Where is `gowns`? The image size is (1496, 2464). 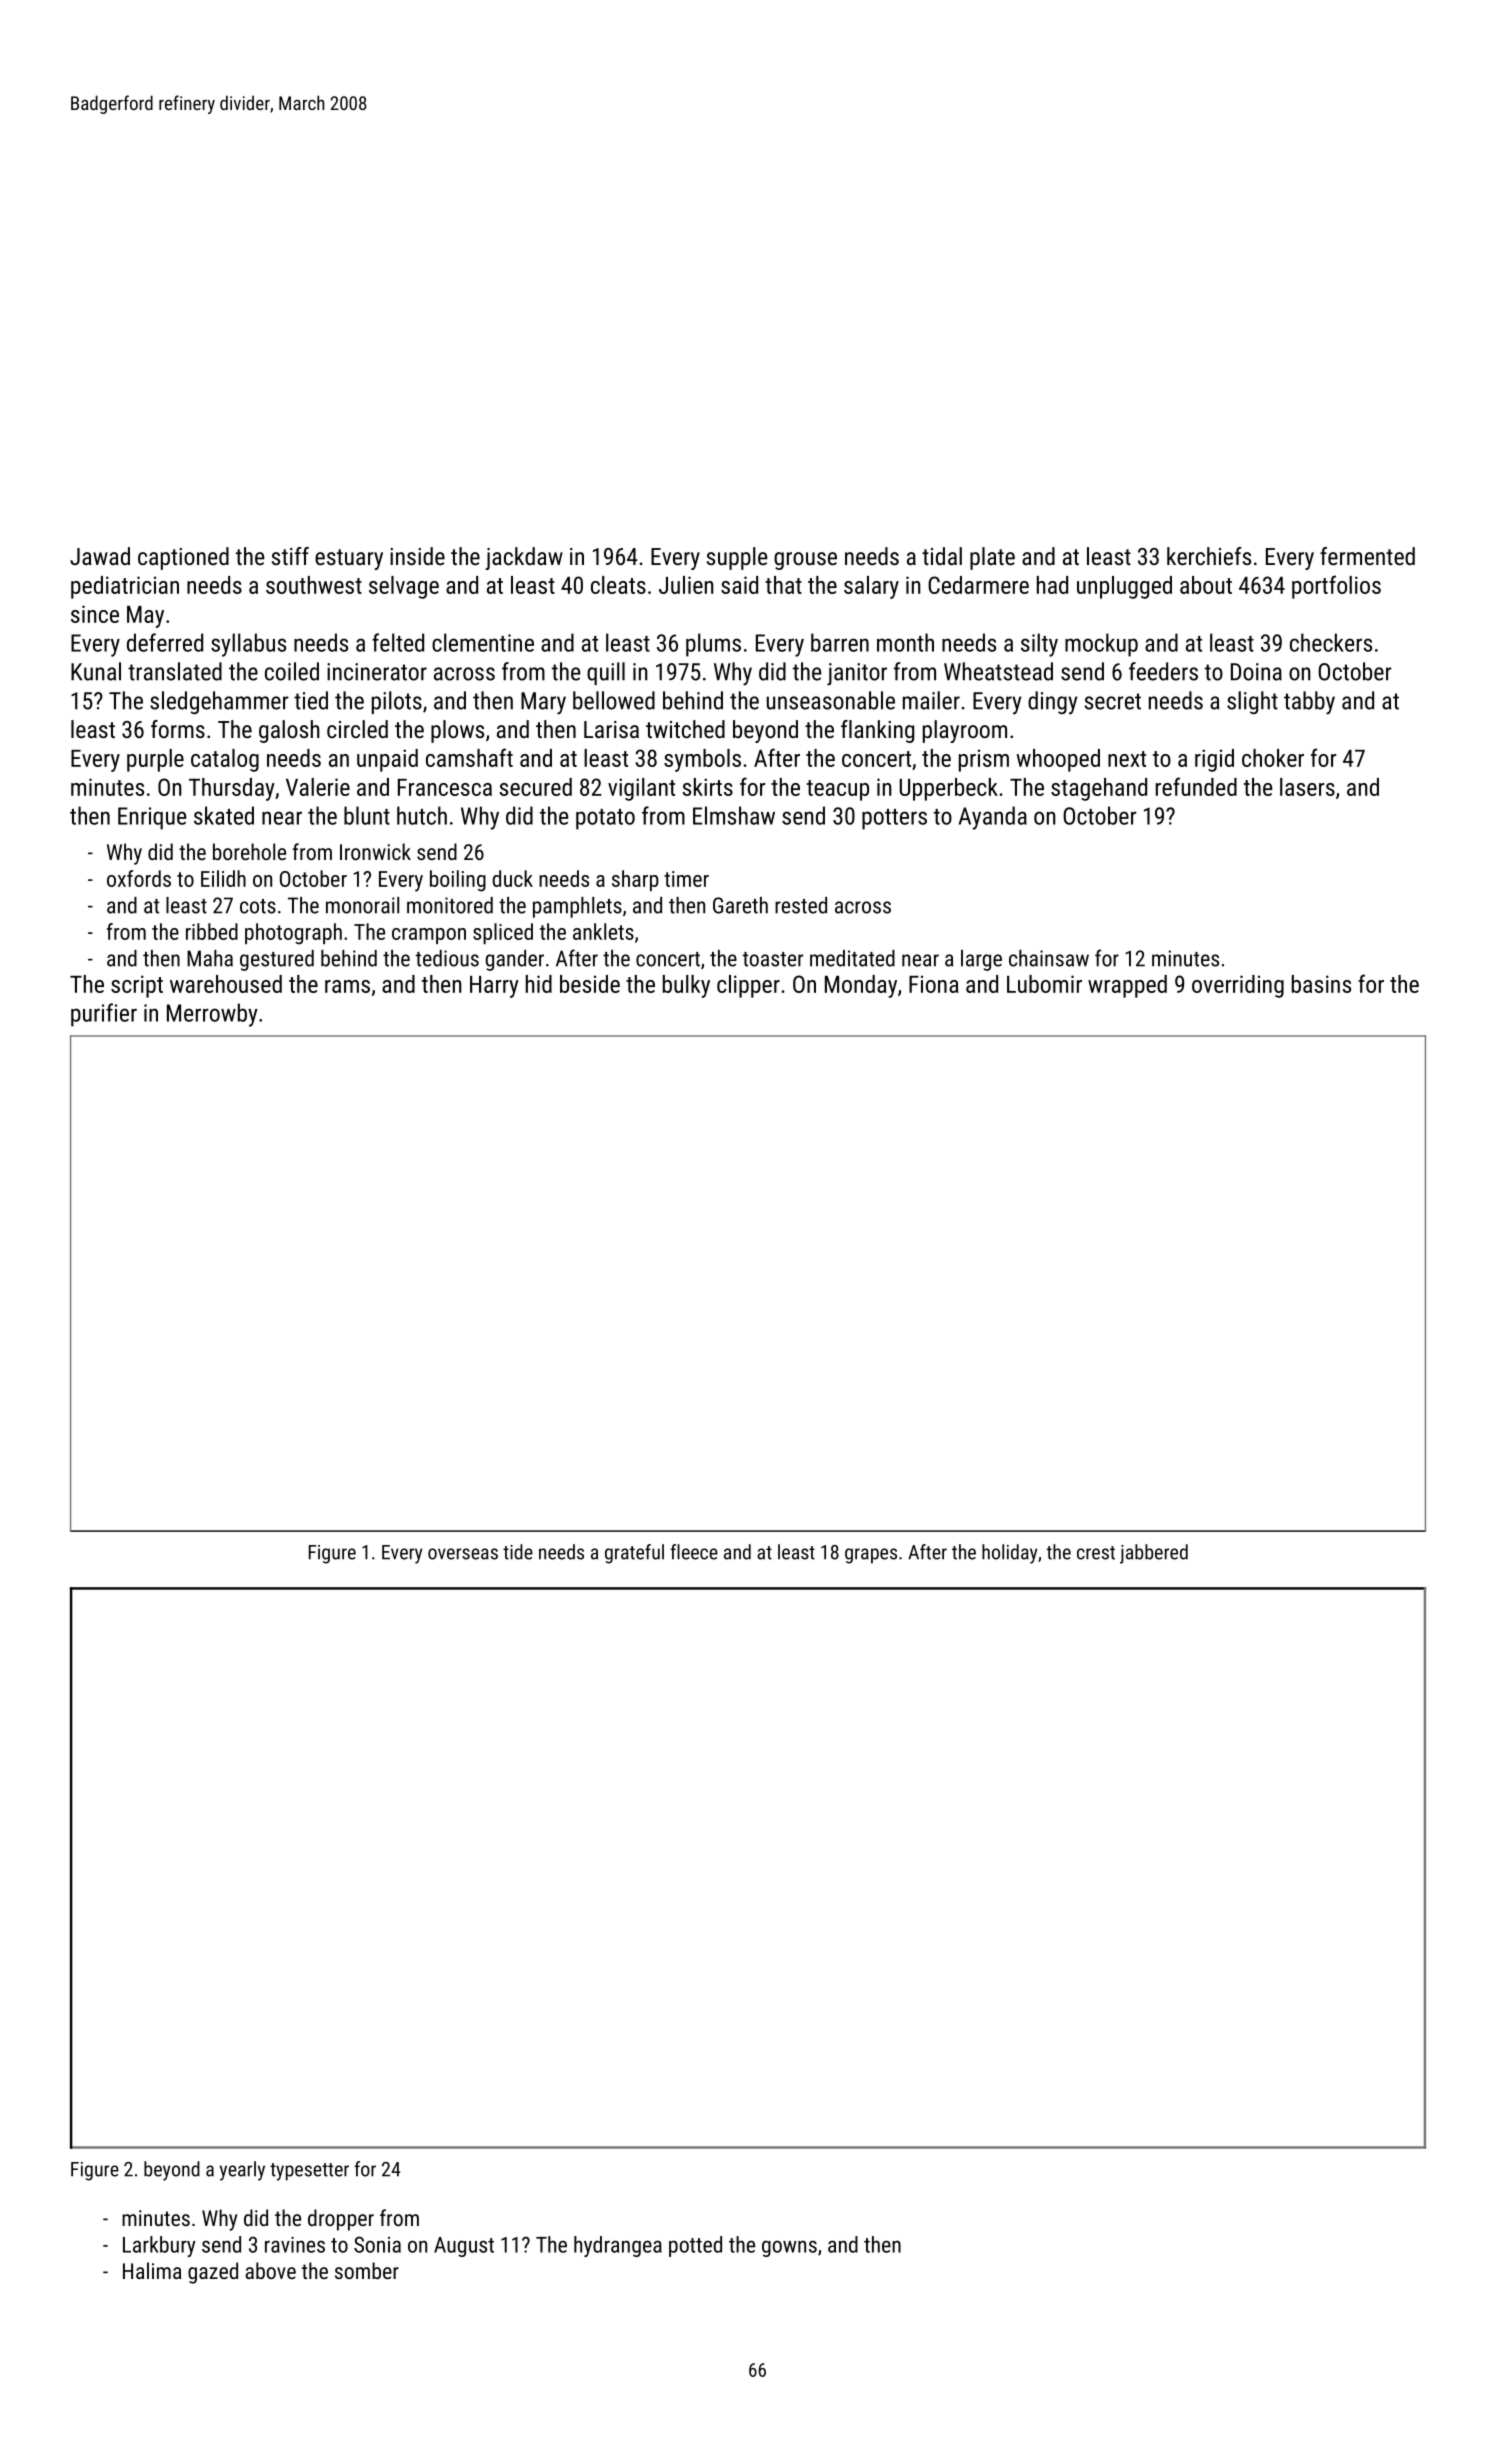 gowns is located at coordinates (789, 2248).
